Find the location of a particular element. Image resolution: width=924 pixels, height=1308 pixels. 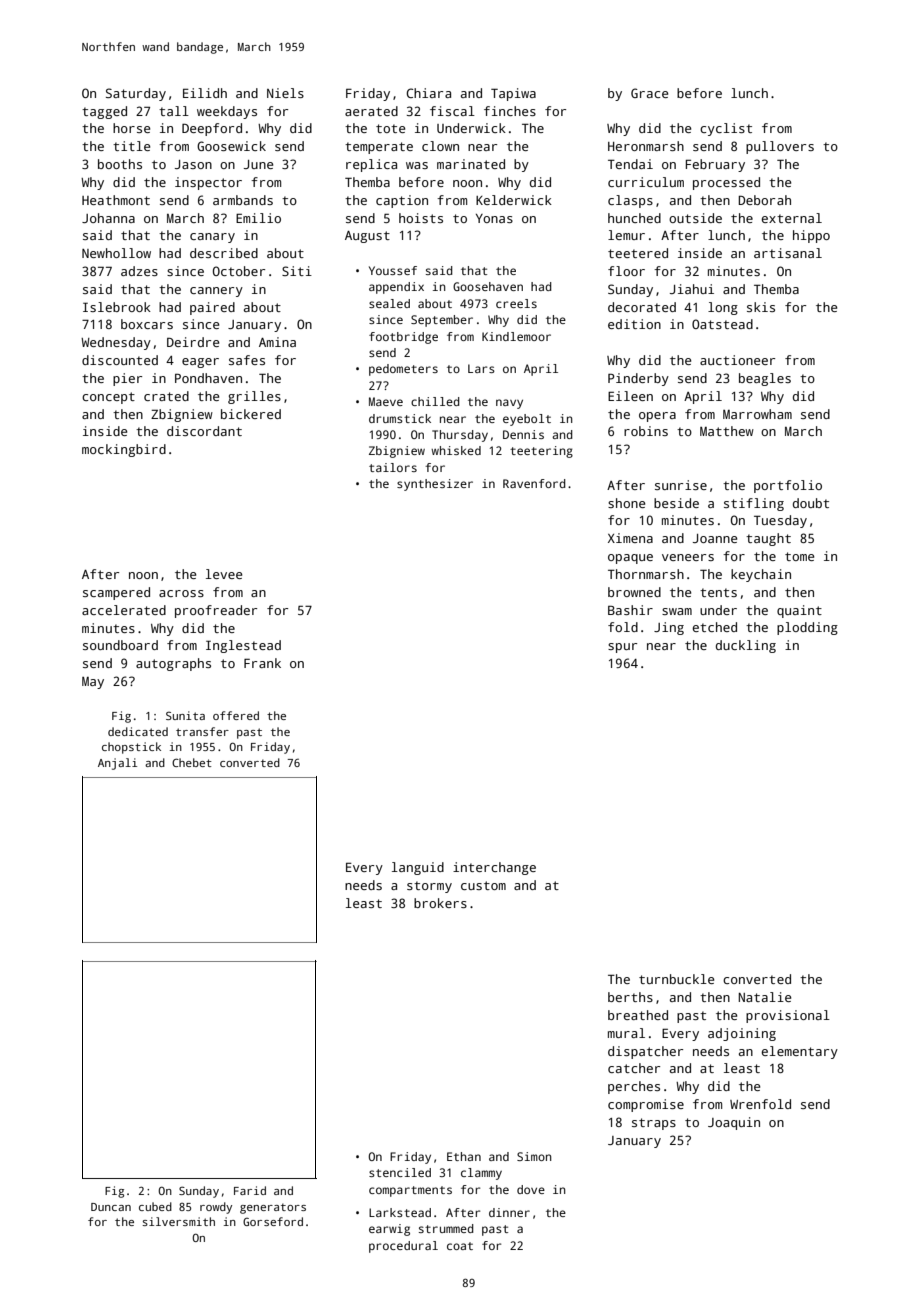

silversmith is located at coordinates (178, 1221).
